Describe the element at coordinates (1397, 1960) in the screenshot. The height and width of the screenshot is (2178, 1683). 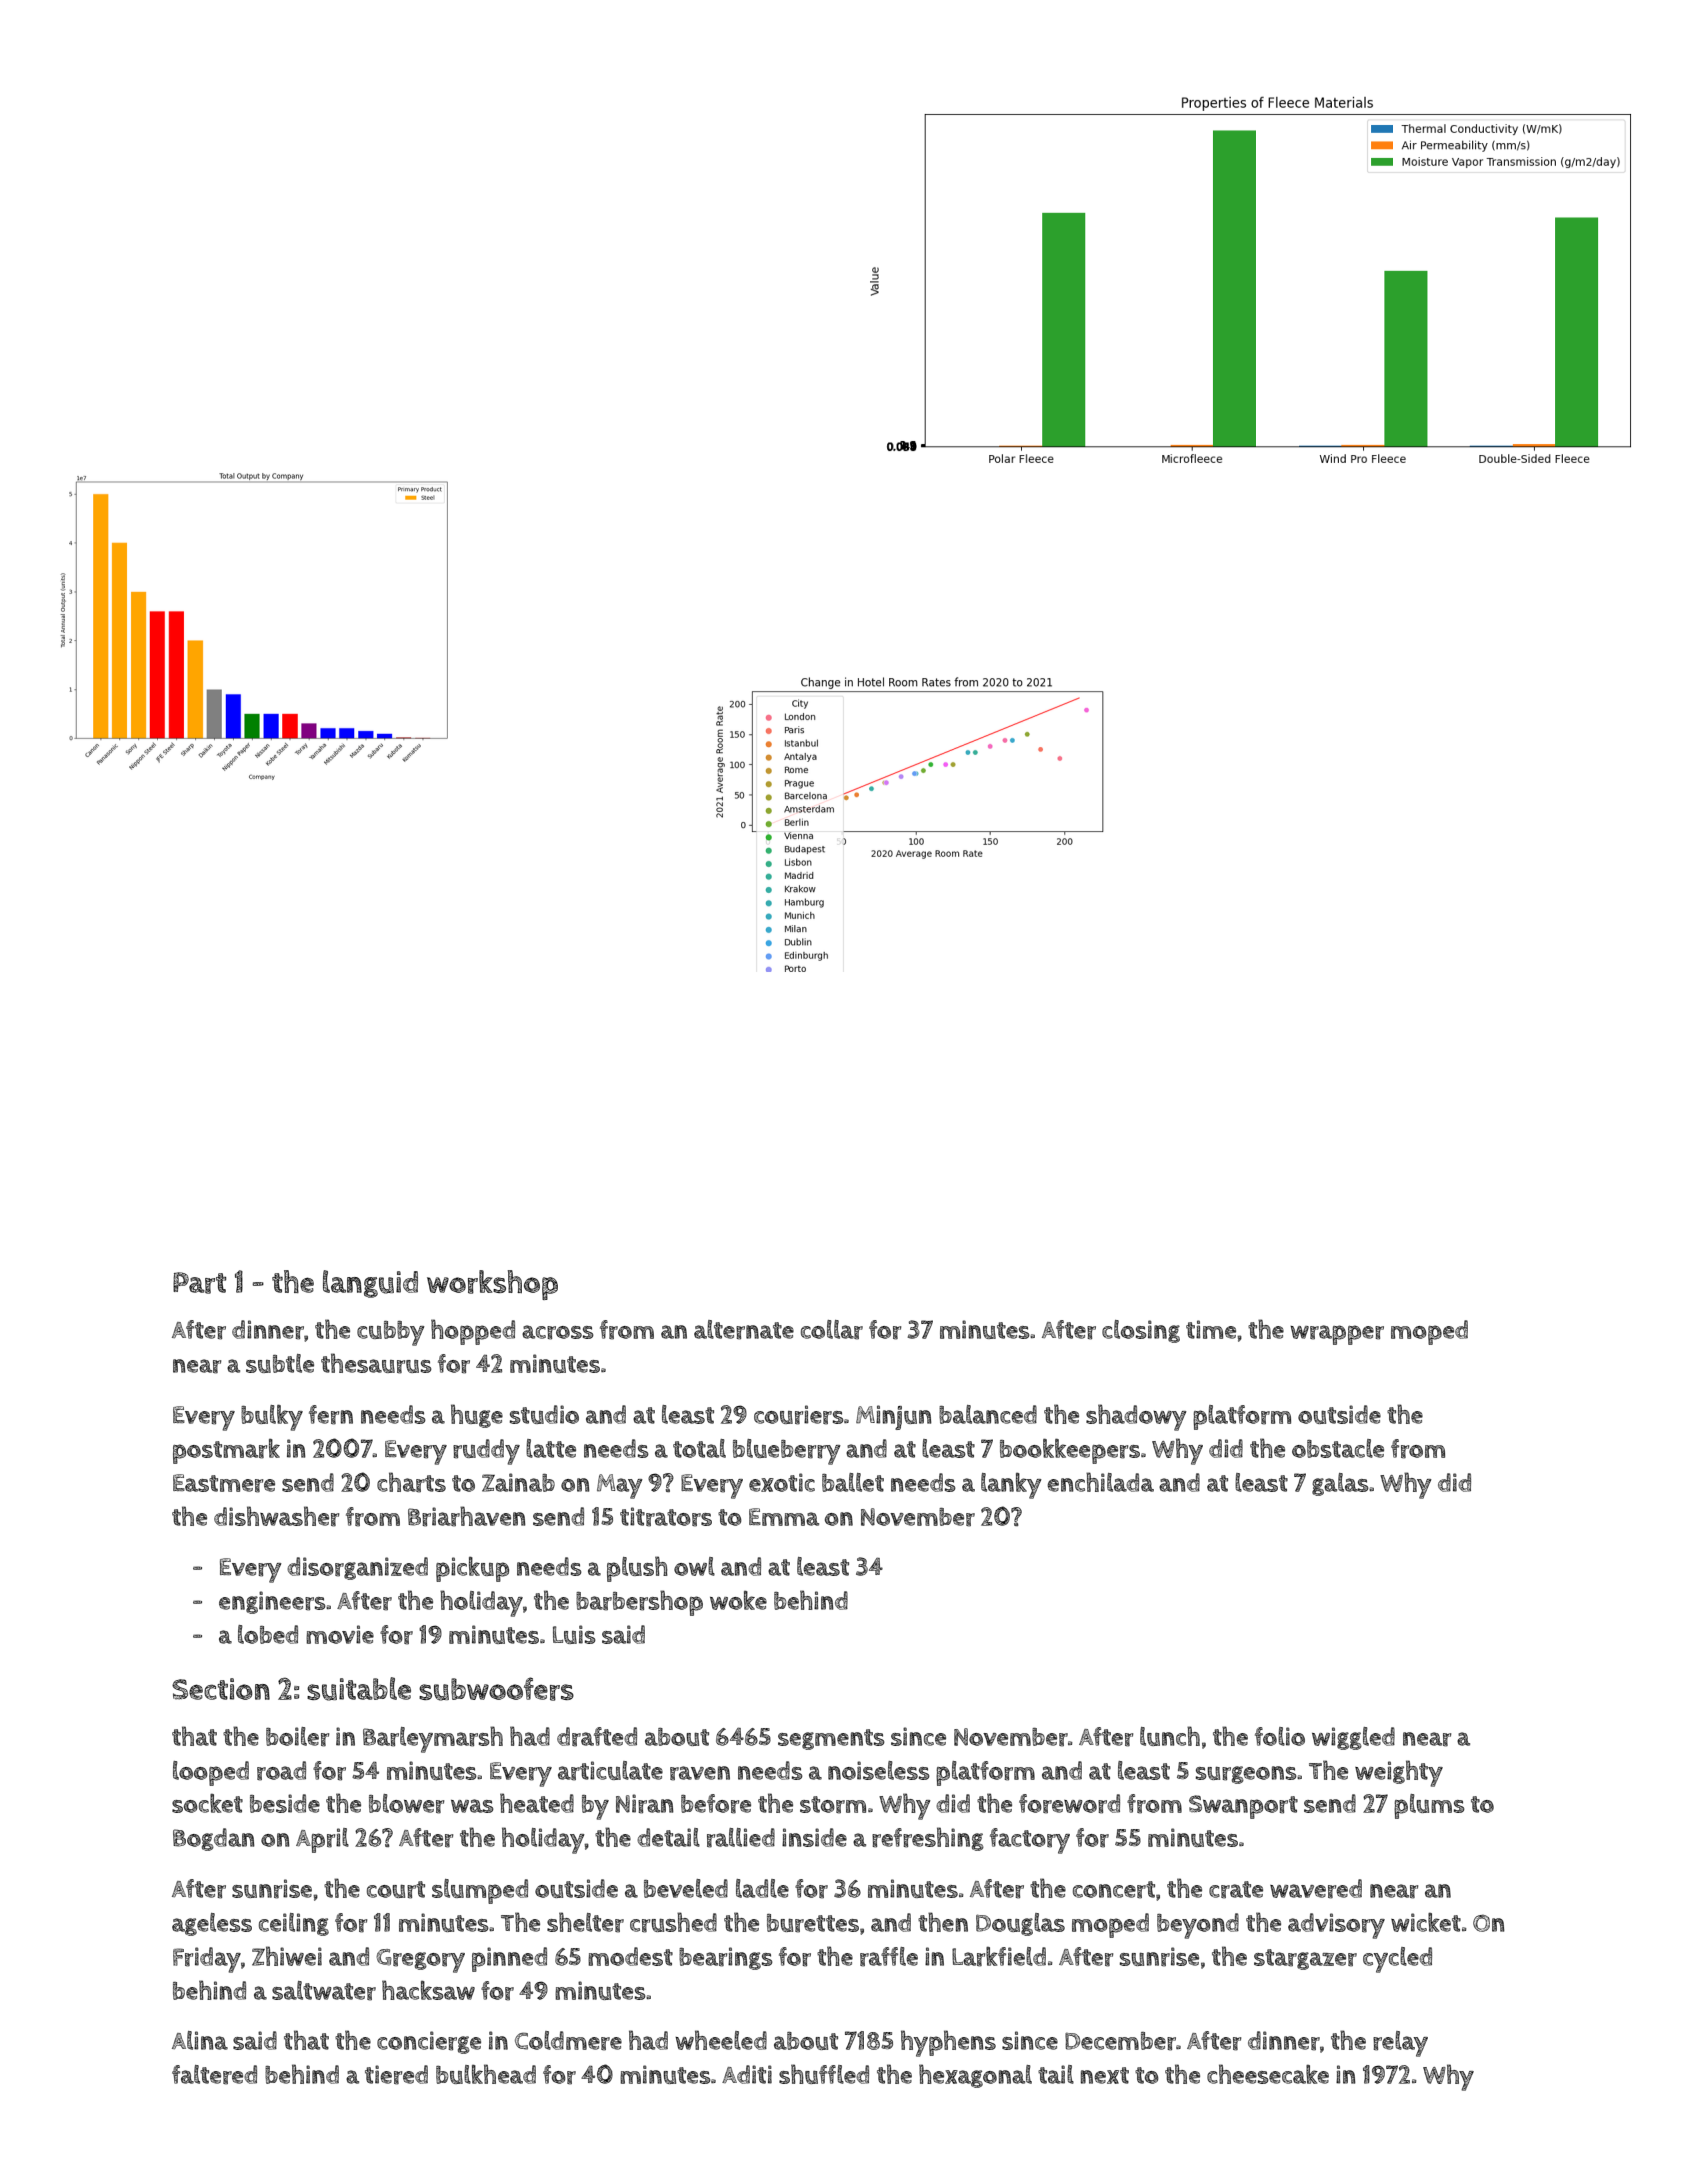
I see `cycled` at that location.
